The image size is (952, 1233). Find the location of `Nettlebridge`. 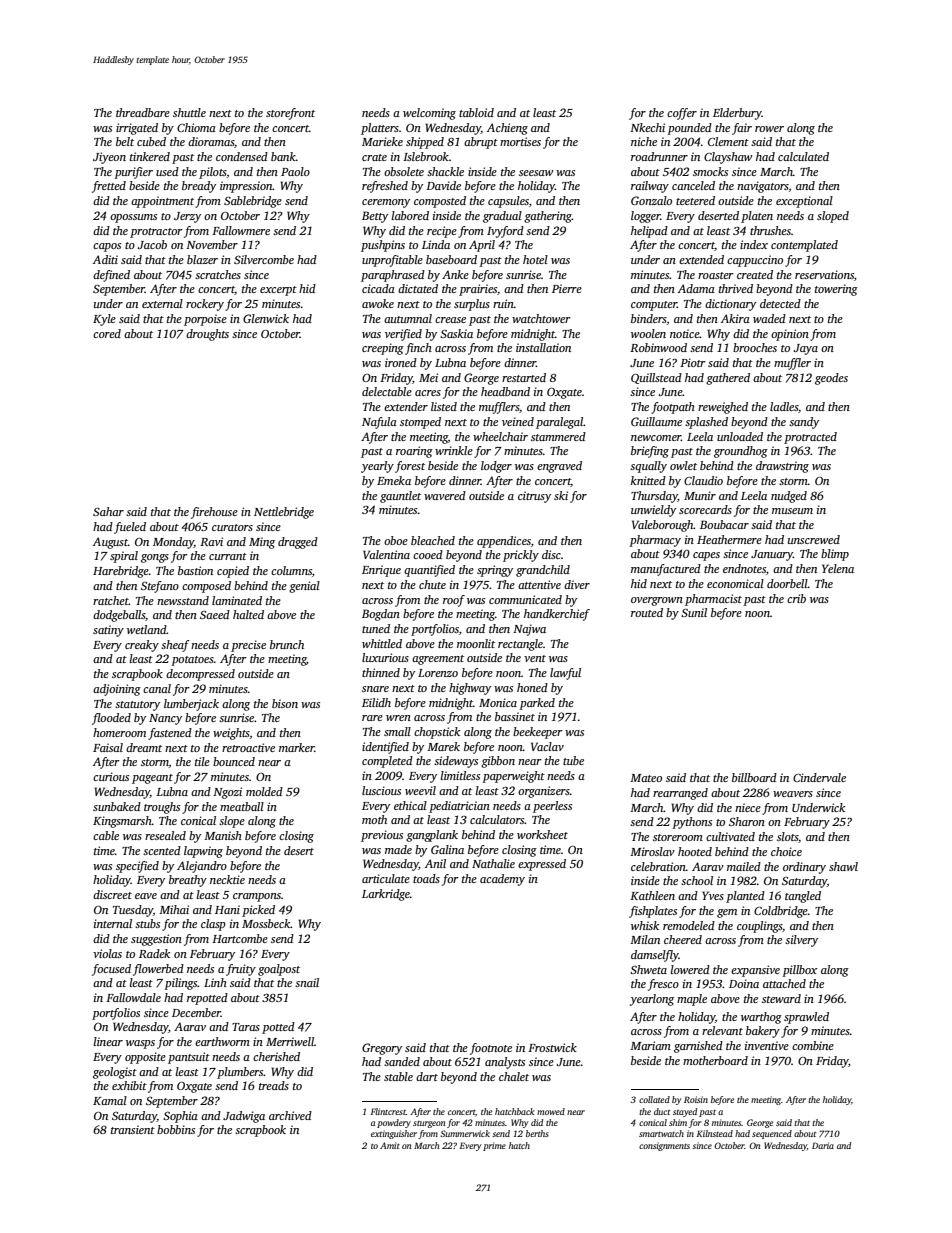

Nettlebridge is located at coordinates (284, 513).
